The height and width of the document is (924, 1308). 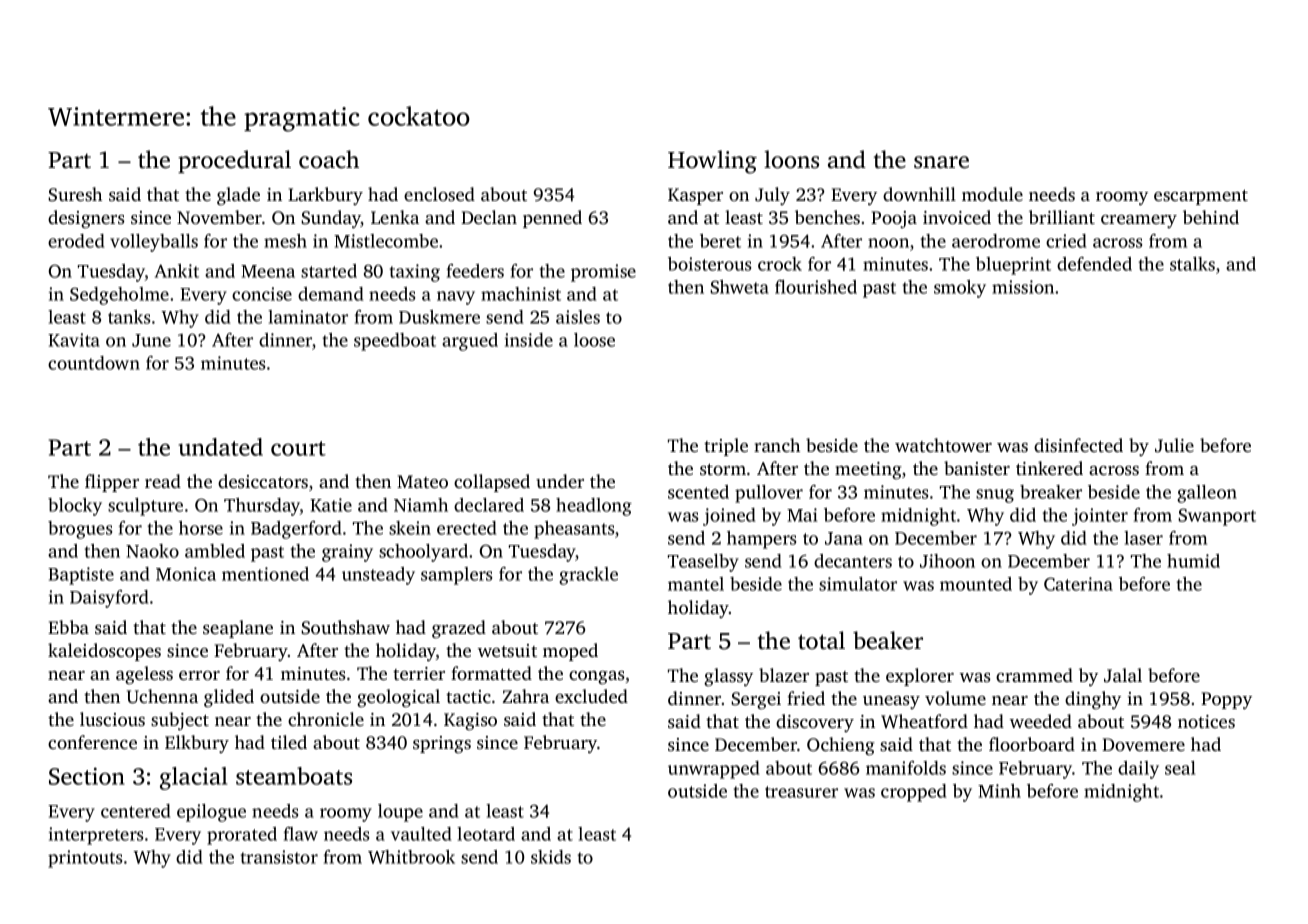 I want to click on court, so click(x=298, y=448).
